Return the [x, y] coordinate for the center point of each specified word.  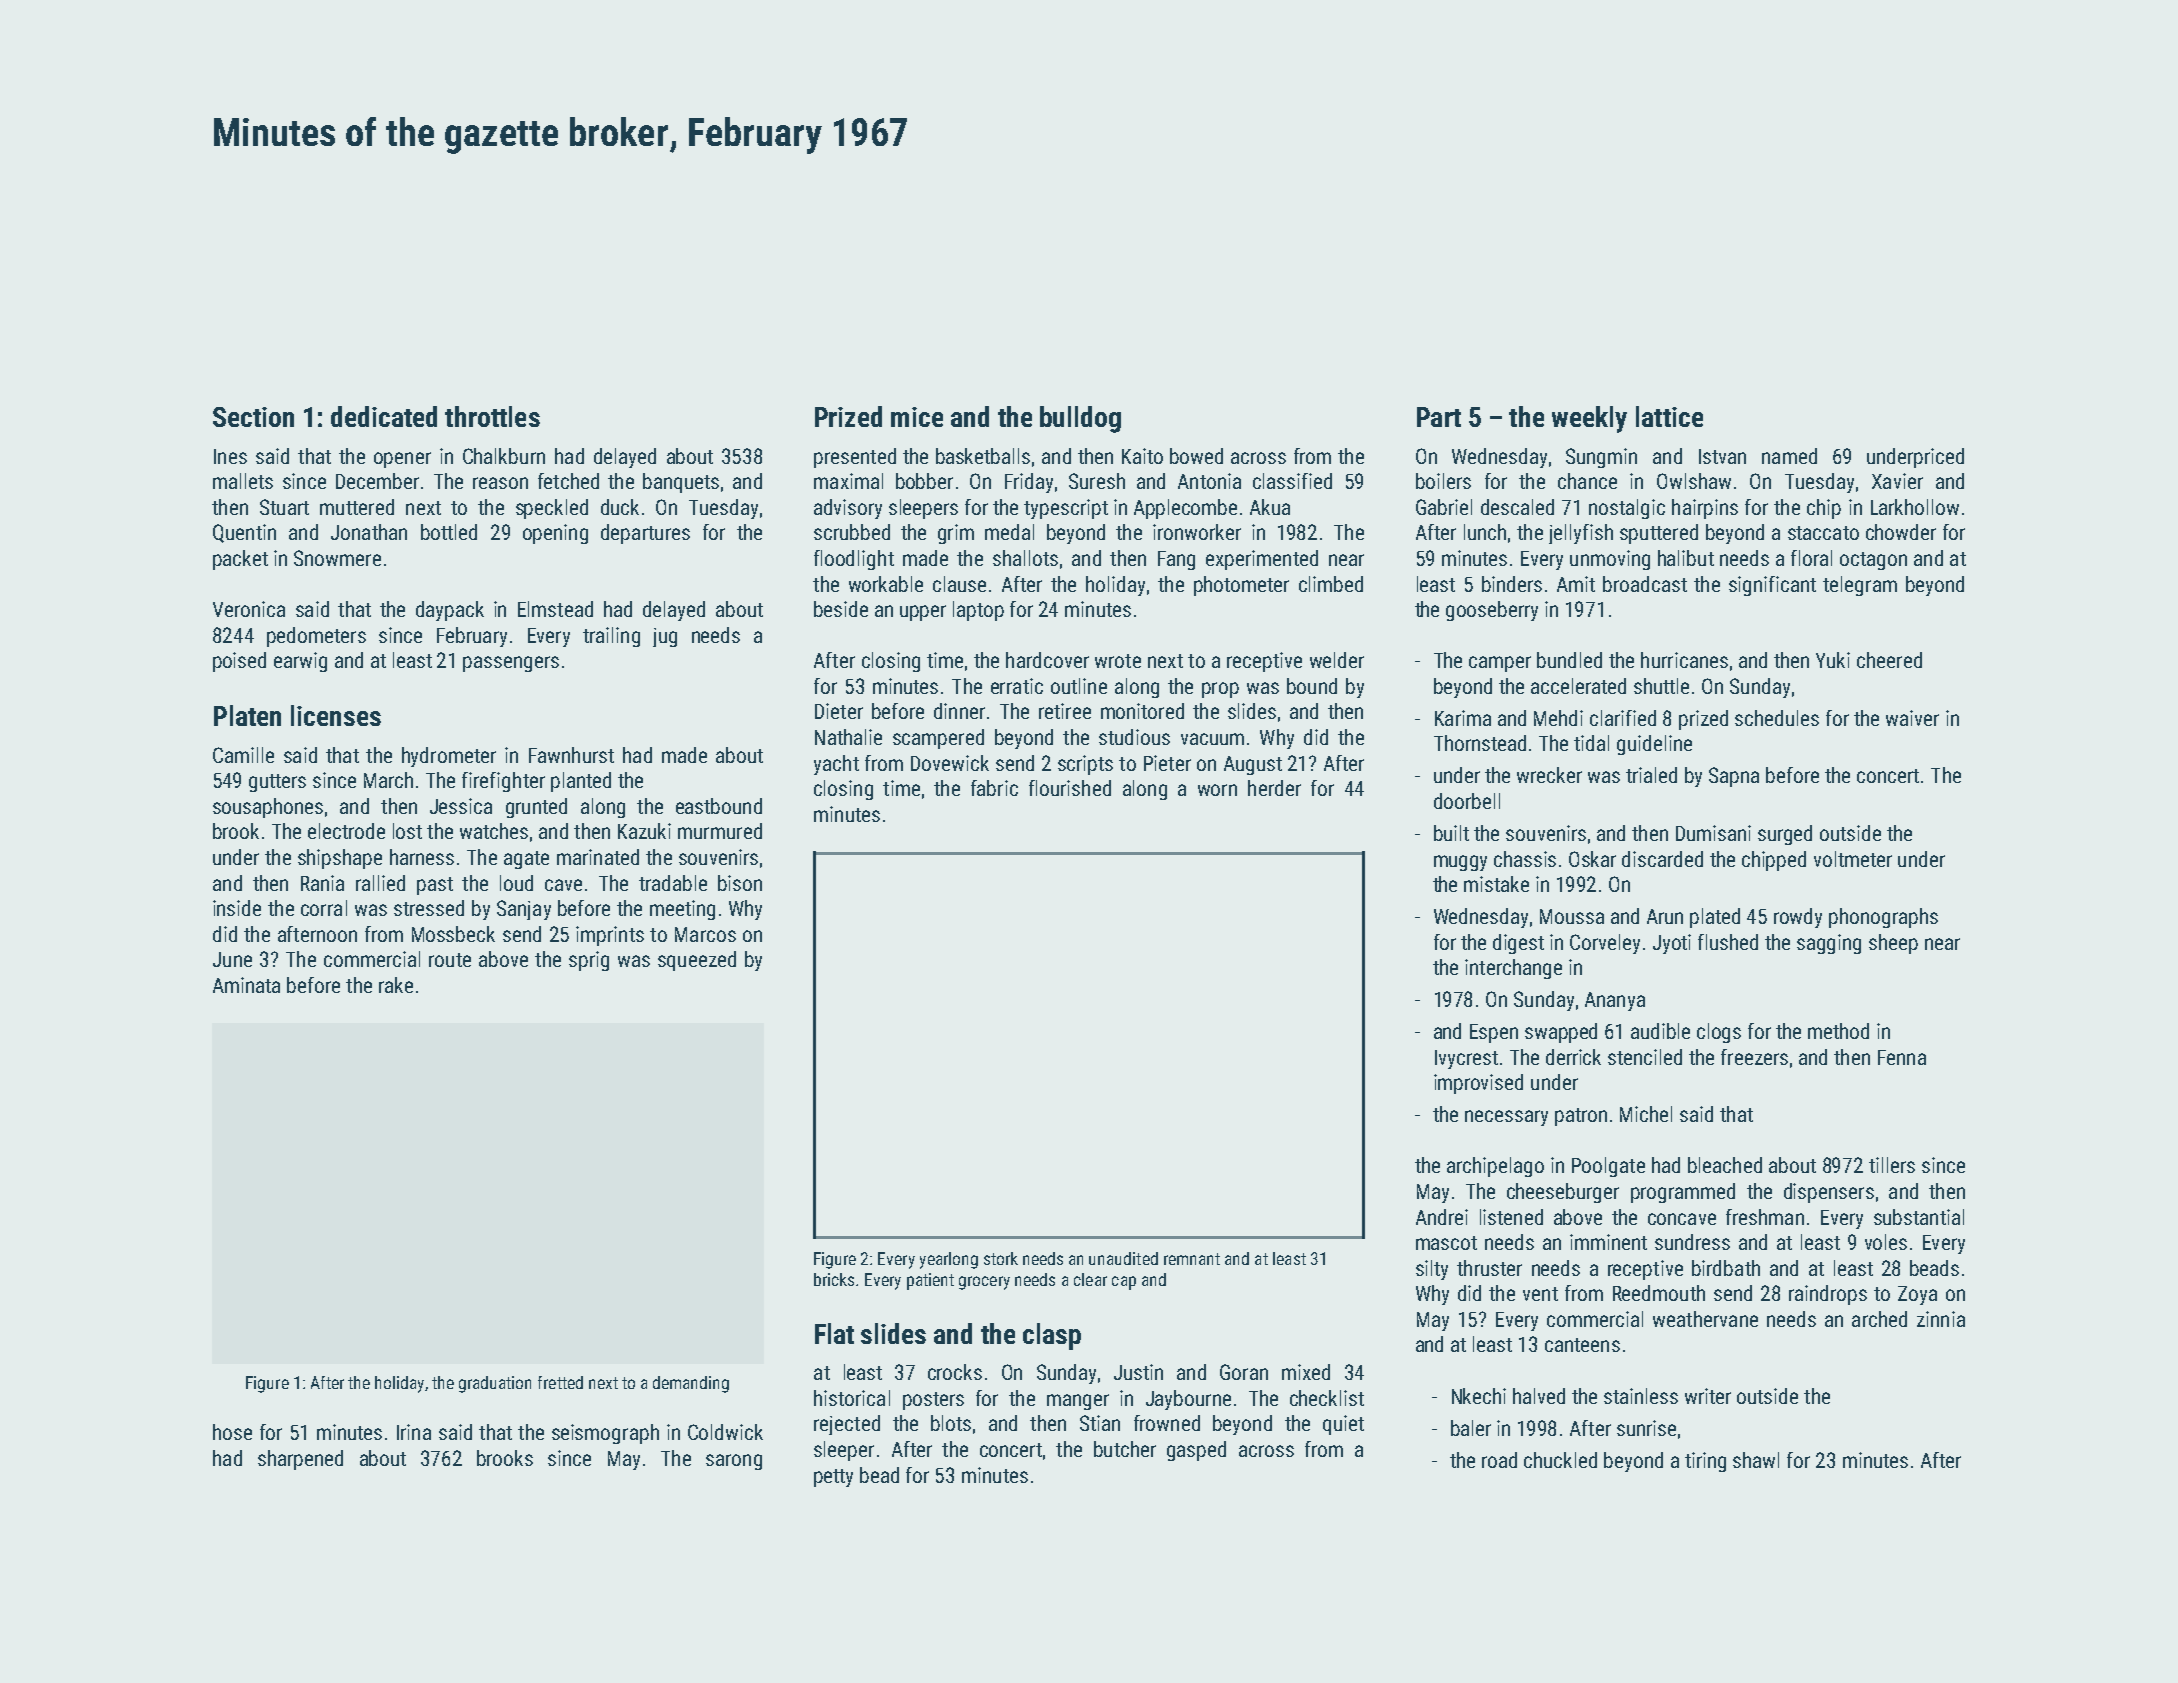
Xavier [1897, 481]
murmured [720, 831]
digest [1518, 944]
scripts [1085, 765]
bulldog [1080, 419]
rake [396, 985]
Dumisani [1713, 833]
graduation [495, 1384]
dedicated [384, 416]
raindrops [1828, 1295]
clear [1090, 1279]
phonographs [1883, 918]
